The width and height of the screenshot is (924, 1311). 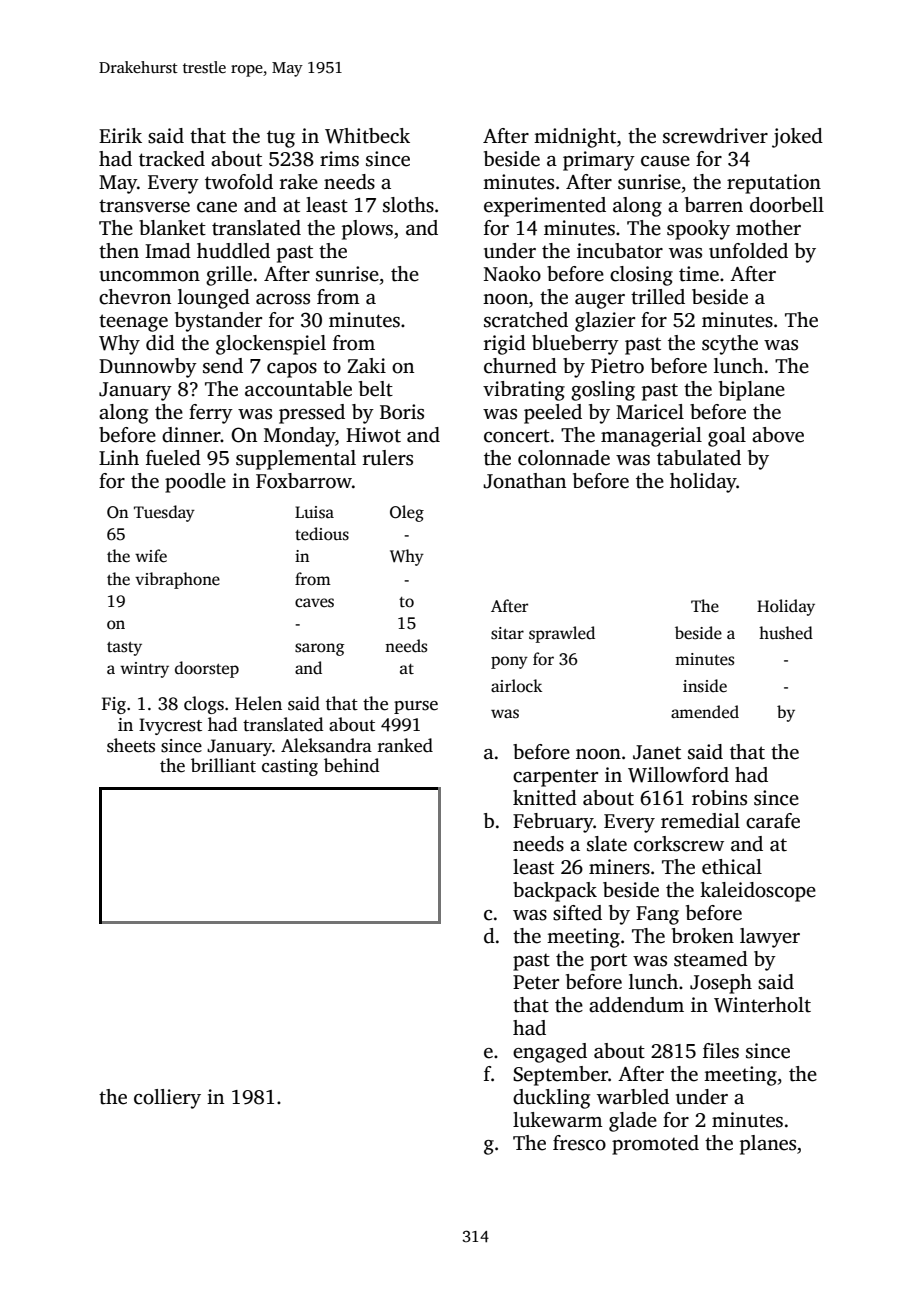 I want to click on colliery, so click(x=167, y=1099).
